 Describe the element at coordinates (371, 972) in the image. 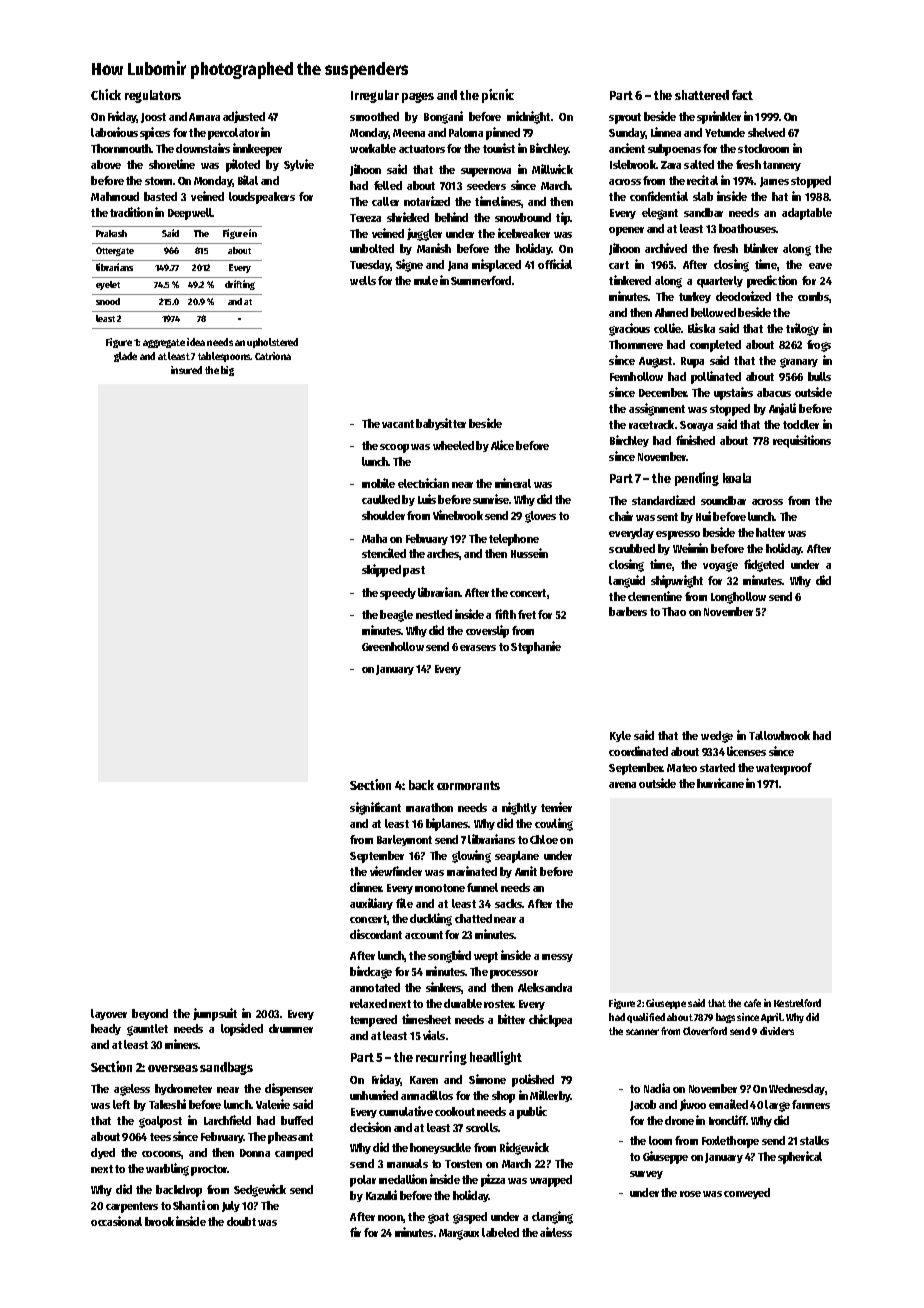

I see `birdcage` at that location.
